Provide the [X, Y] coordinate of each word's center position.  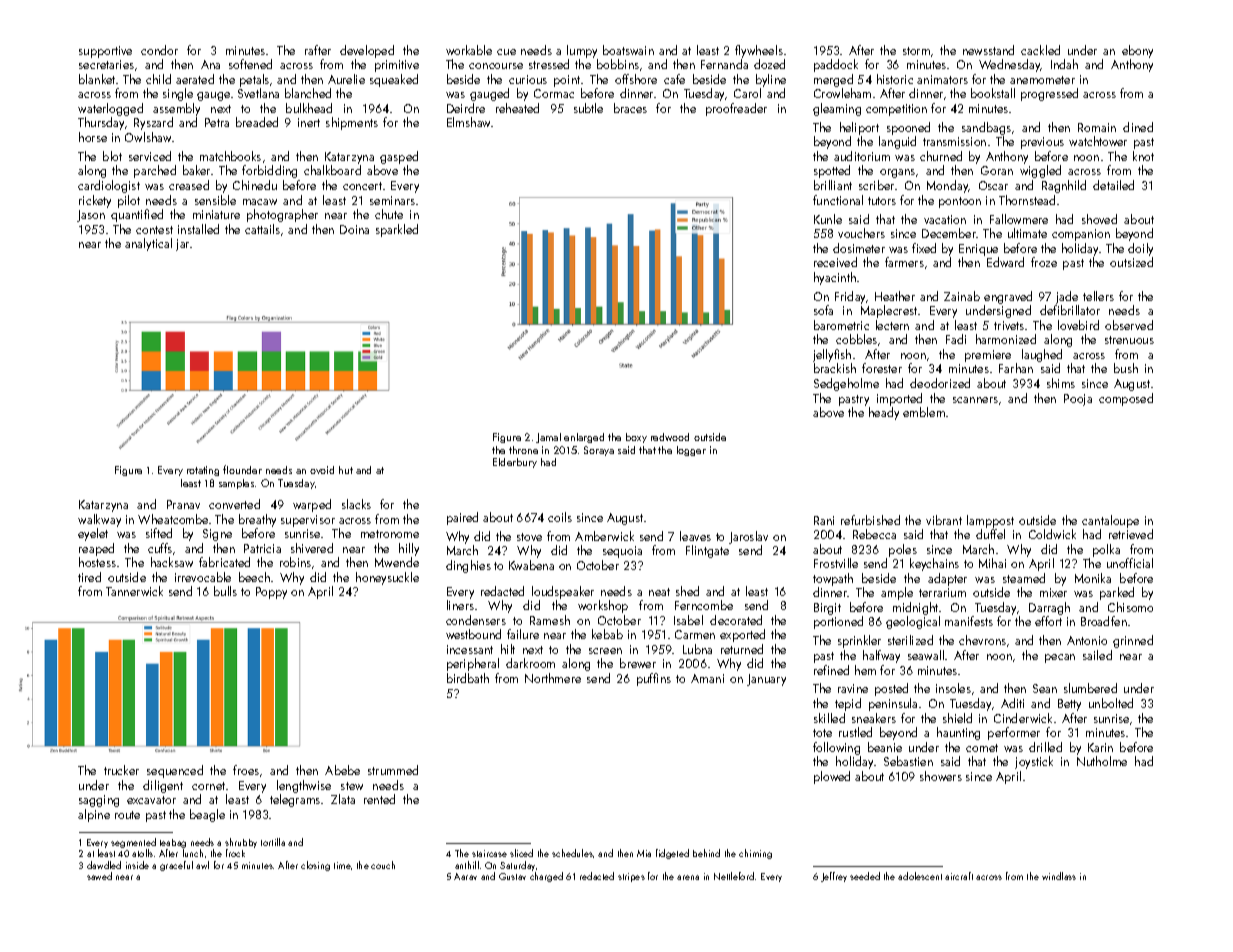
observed [1129, 325]
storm [916, 51]
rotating [203, 471]
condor [159, 50]
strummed [393, 770]
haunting [958, 733]
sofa [823, 310]
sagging [99, 801]
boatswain [628, 50]
